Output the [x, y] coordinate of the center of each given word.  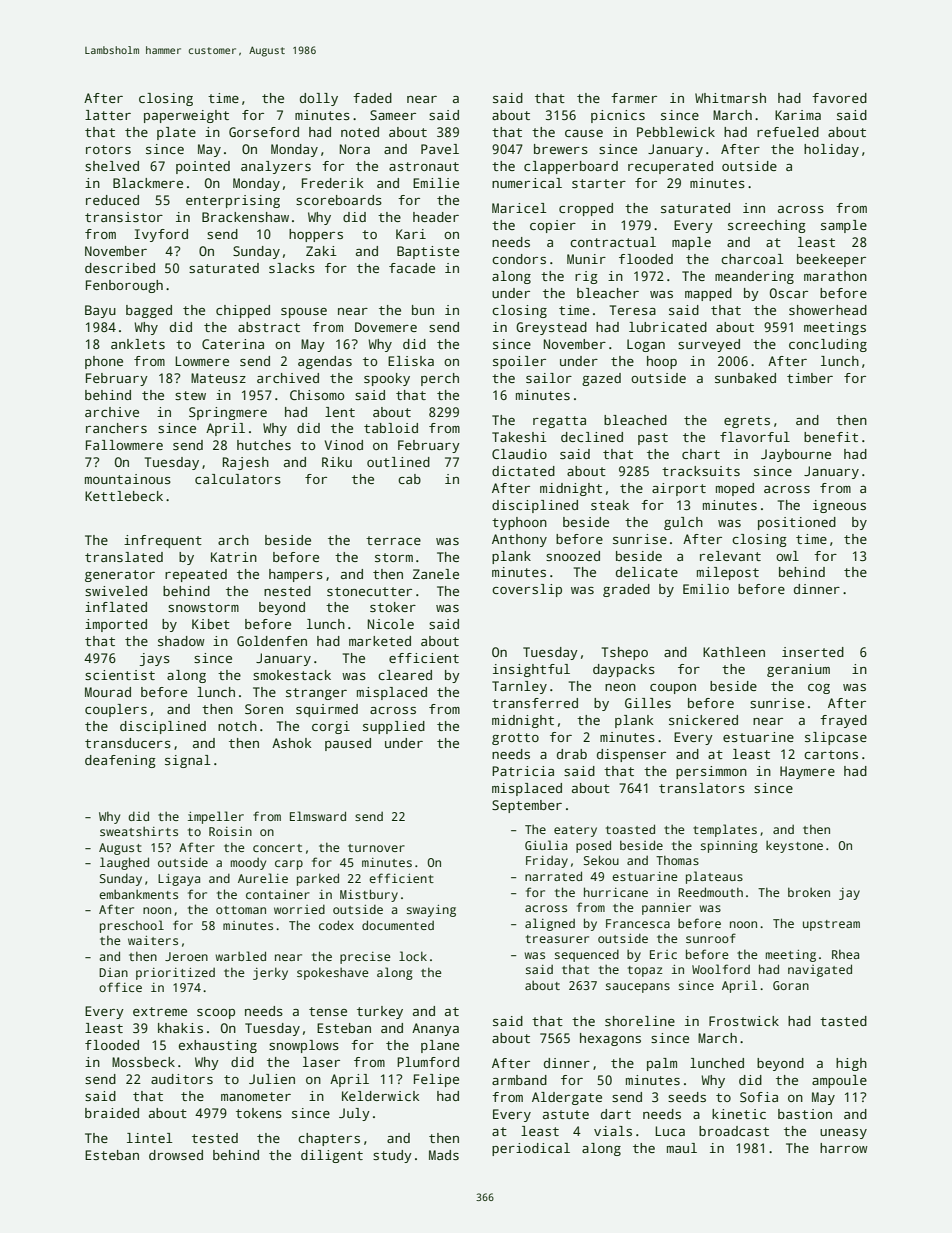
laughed [124, 863]
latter [108, 115]
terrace [393, 540]
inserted [813, 652]
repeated [196, 575]
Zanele [436, 574]
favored [839, 98]
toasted [630, 829]
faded [372, 98]
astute [566, 1114]
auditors [182, 1079]
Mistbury [369, 895]
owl [787, 556]
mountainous [128, 479]
